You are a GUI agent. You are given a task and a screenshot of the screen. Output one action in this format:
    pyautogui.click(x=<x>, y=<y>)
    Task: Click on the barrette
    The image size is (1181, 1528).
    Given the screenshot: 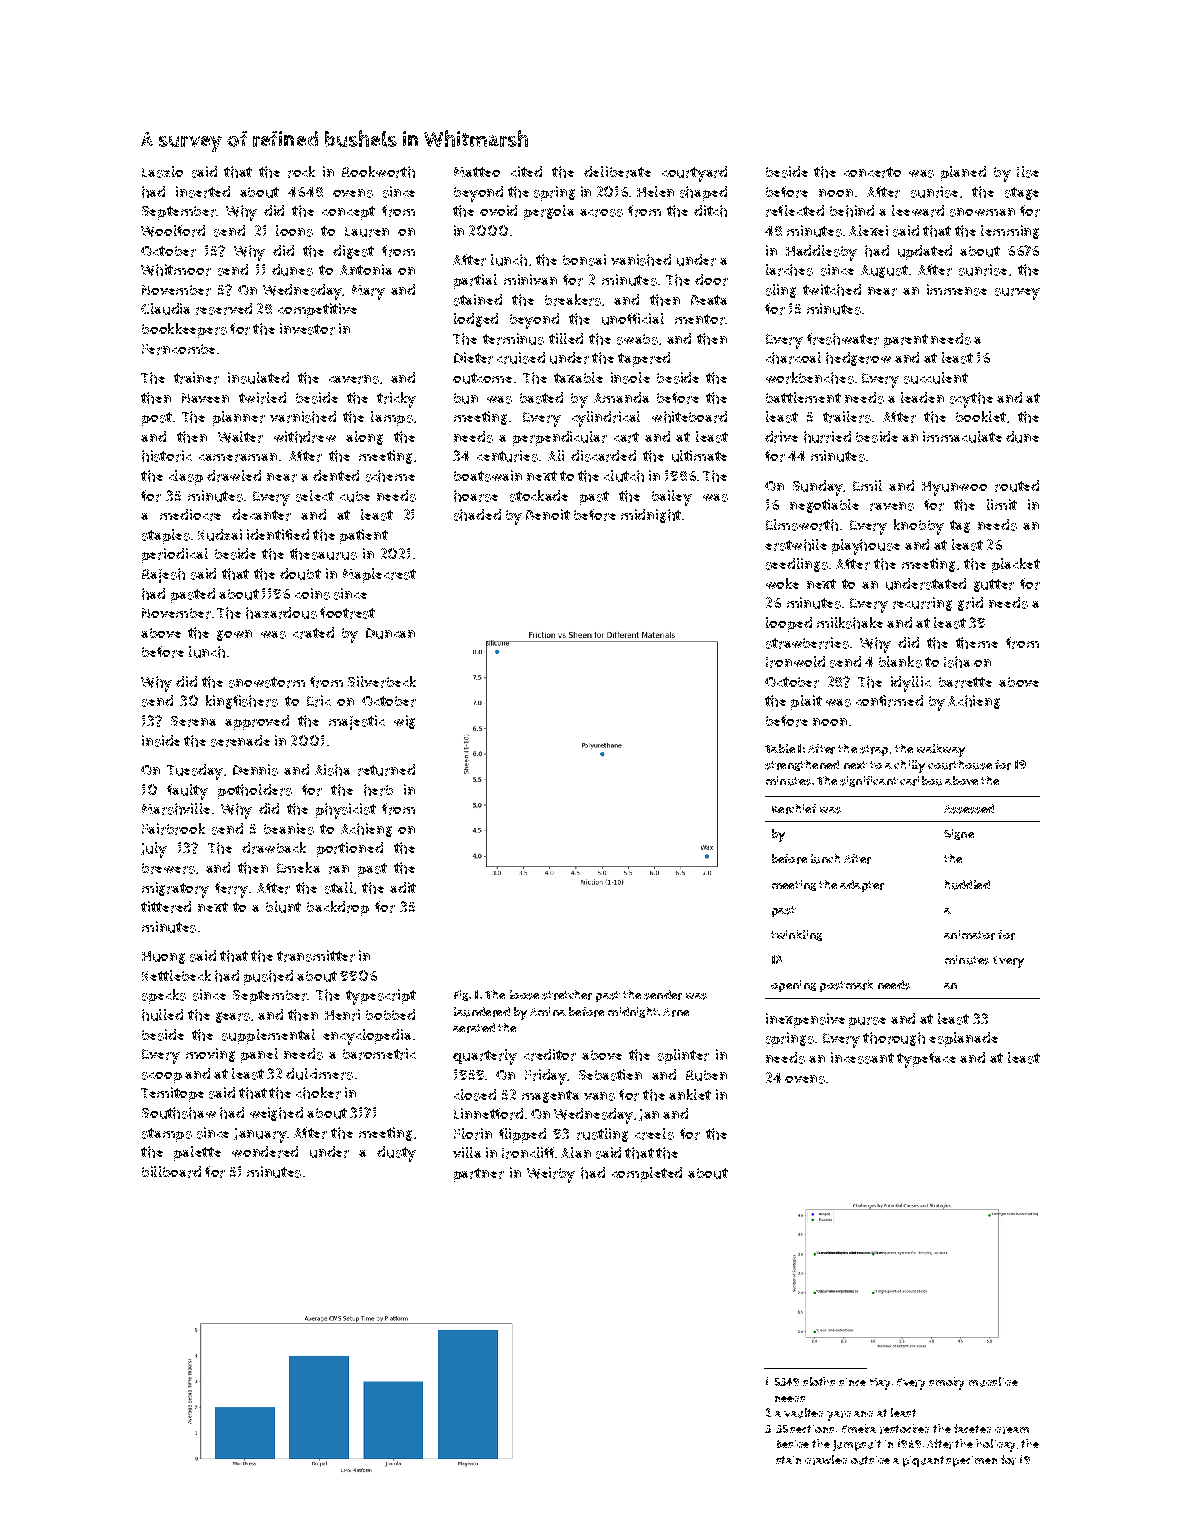 What is the action you would take?
    pyautogui.click(x=965, y=682)
